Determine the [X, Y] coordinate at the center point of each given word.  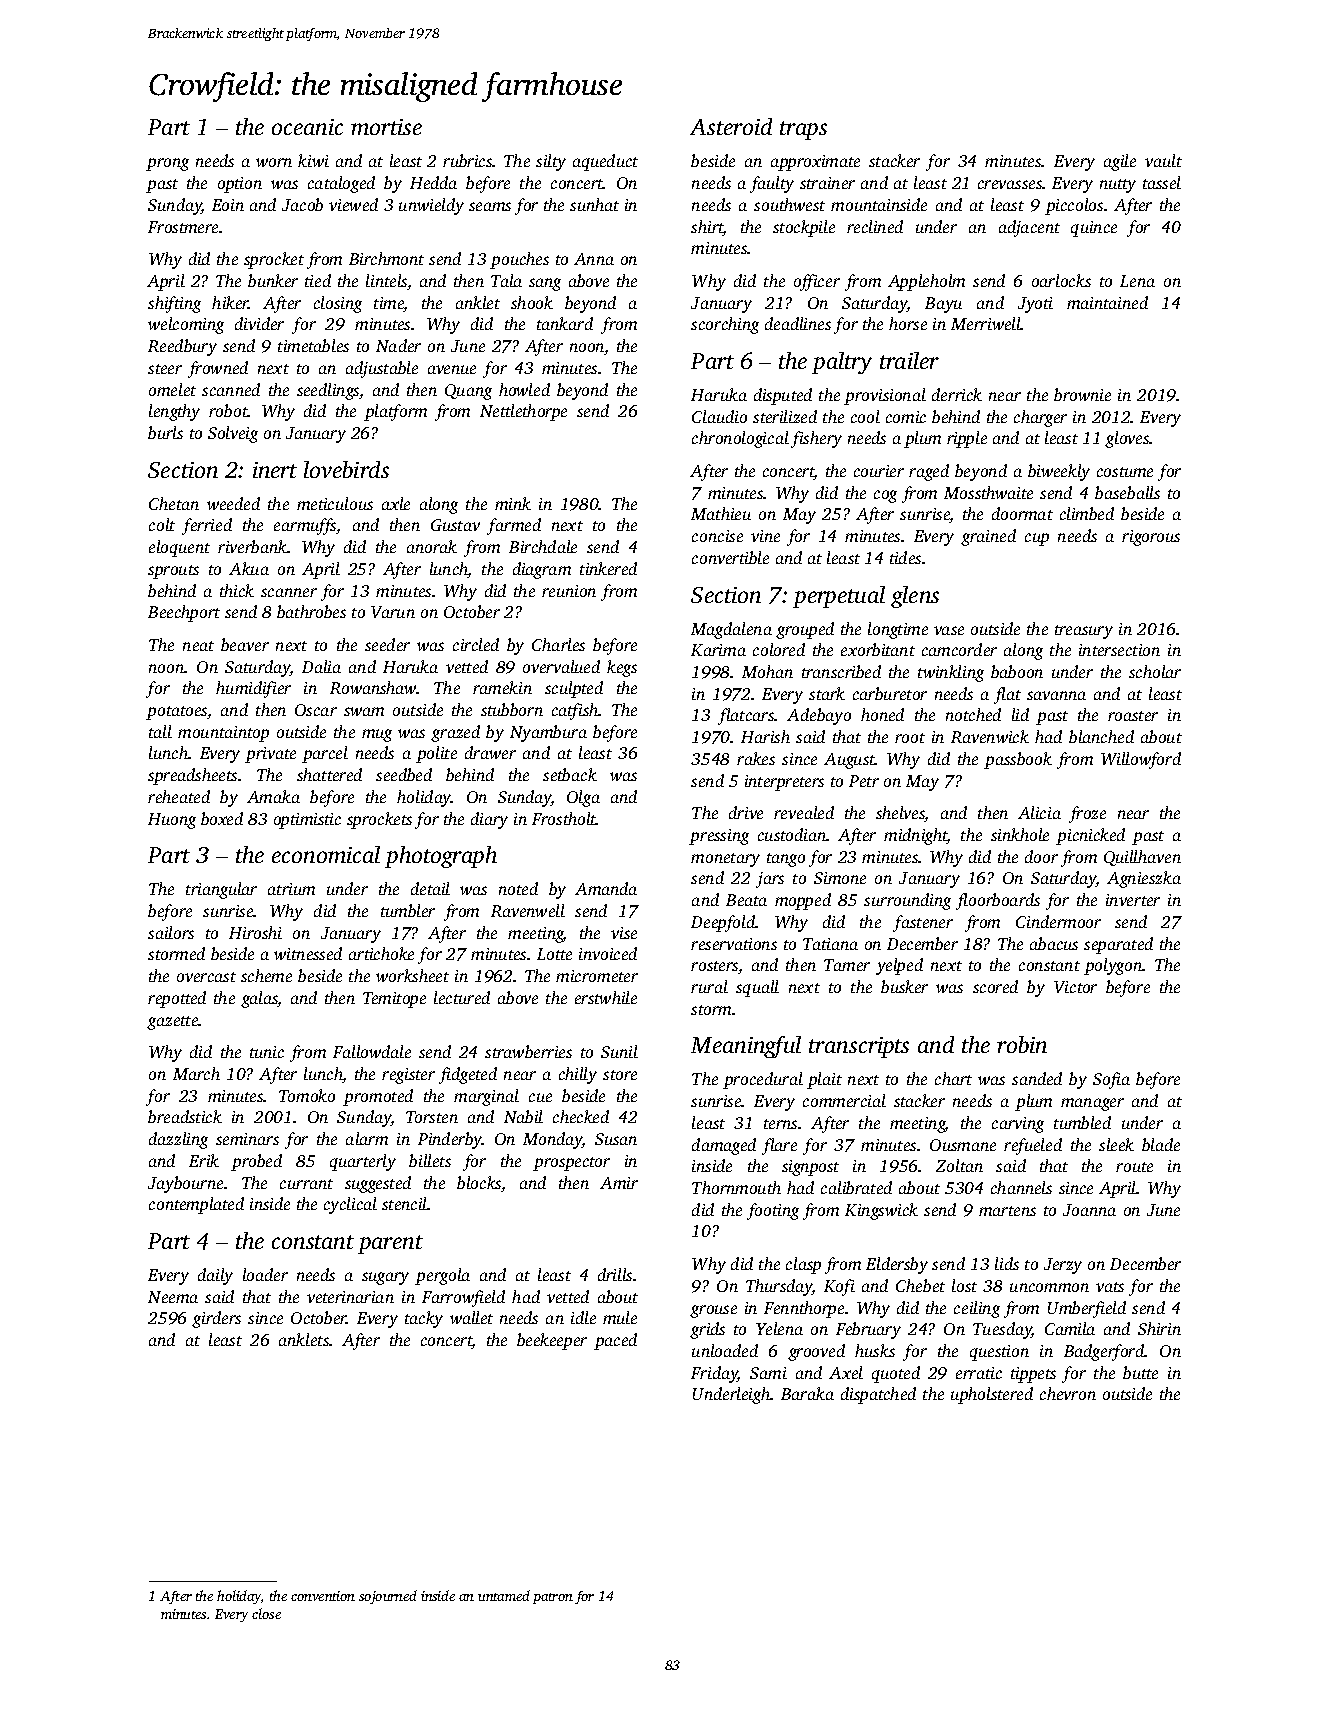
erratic [979, 1373]
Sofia [1111, 1080]
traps [803, 130]
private [270, 755]
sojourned [388, 1597]
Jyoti [1035, 305]
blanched [1101, 736]
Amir [619, 1183]
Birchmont [386, 258]
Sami [768, 1373]
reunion [569, 591]
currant [306, 1184]
